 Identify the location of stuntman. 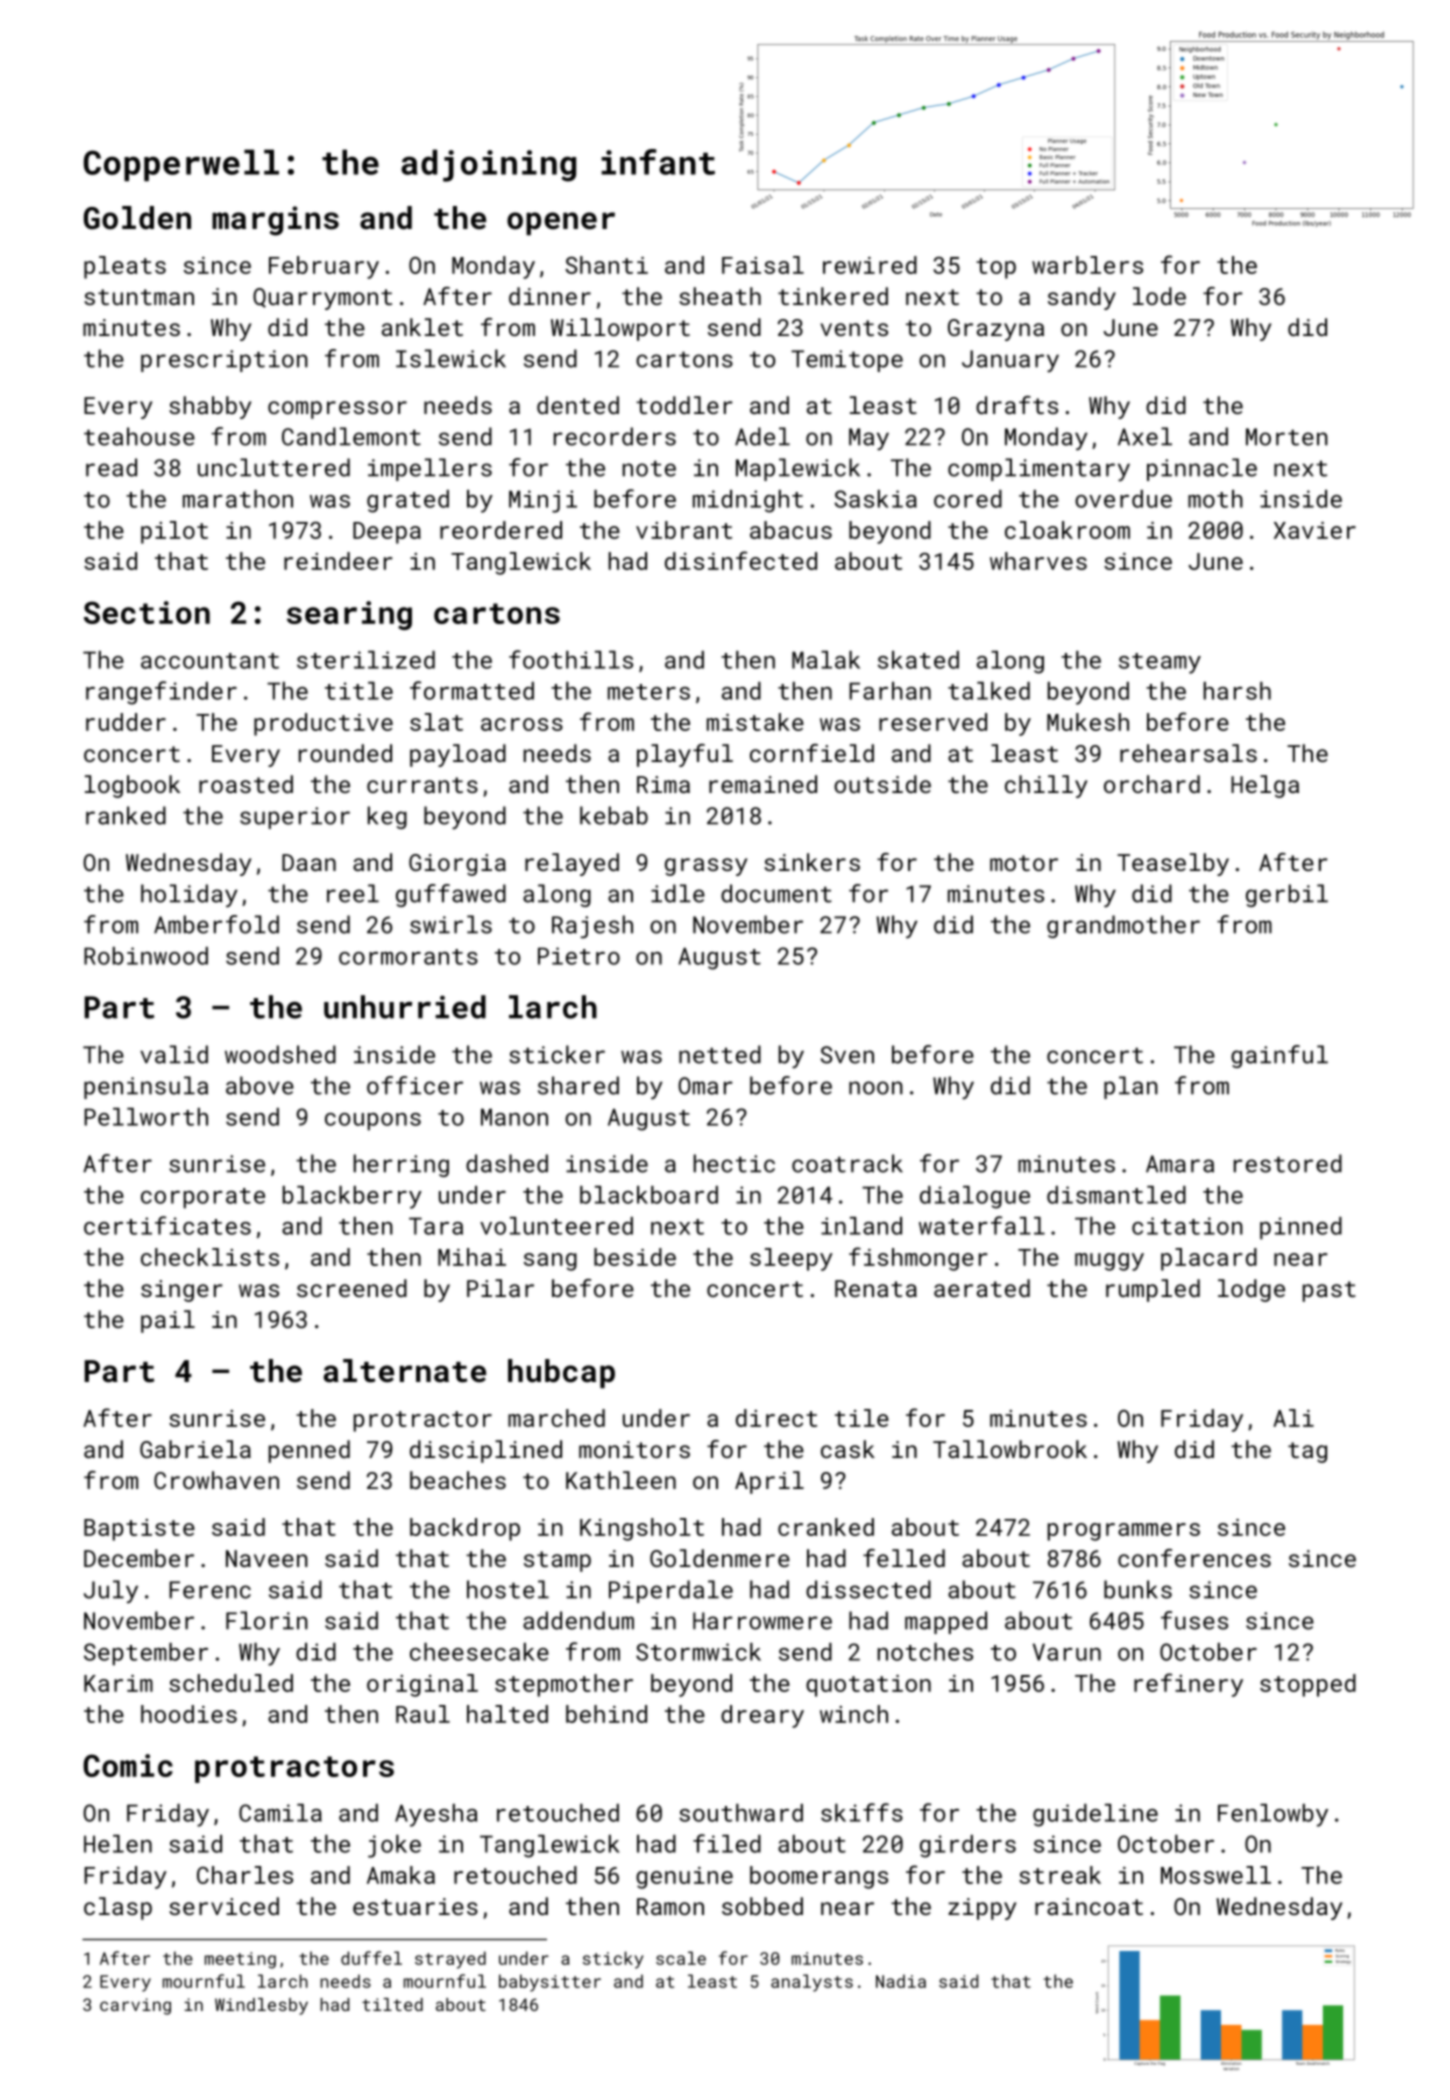
(139, 297).
